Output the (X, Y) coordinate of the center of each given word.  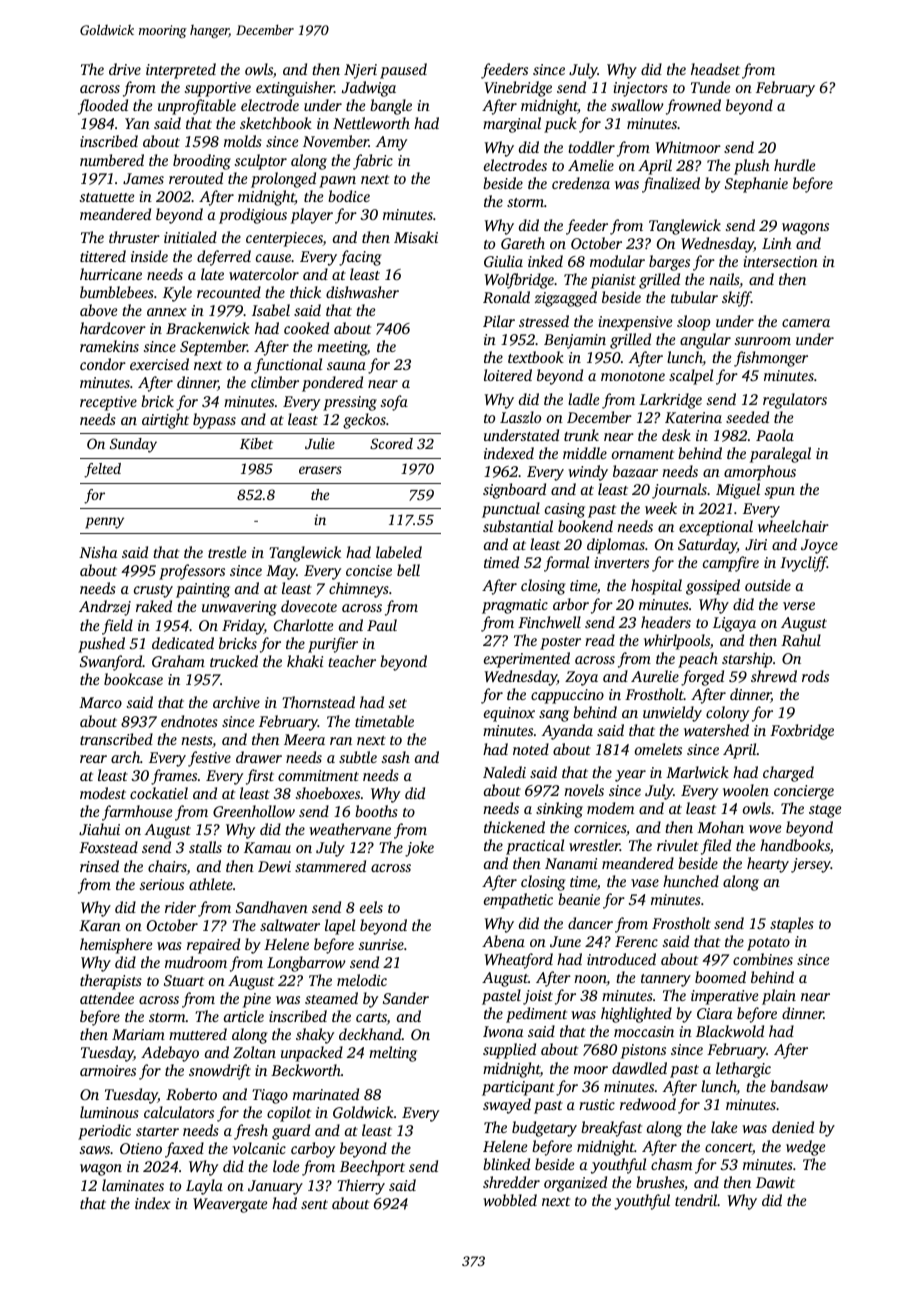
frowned (693, 107)
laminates (133, 1185)
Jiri (756, 544)
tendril (696, 1200)
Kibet (256, 443)
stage (825, 811)
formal (567, 564)
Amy (391, 143)
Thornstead (318, 702)
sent (314, 1204)
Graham (178, 661)
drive (125, 69)
